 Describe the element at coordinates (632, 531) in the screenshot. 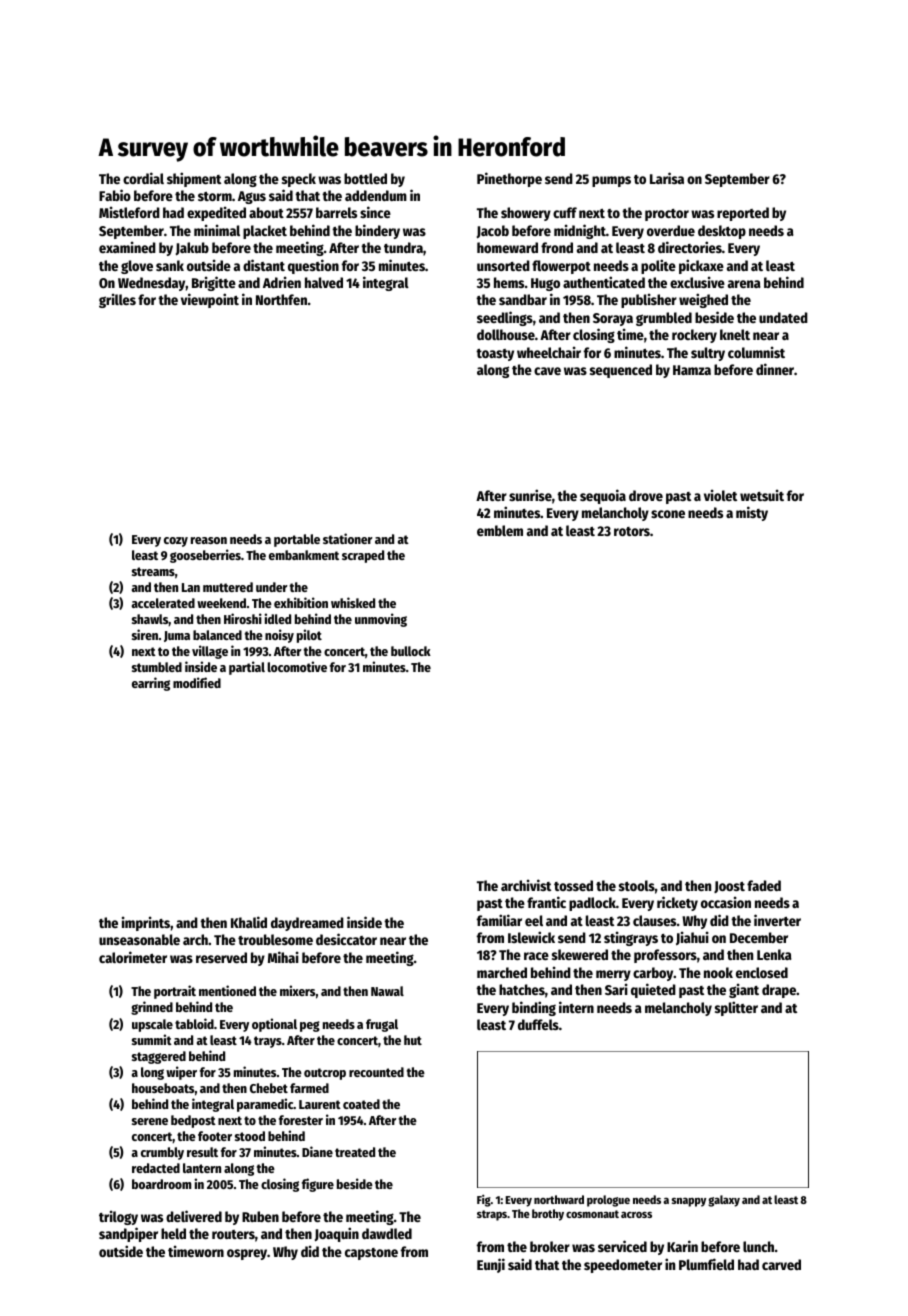

I see `rotors` at that location.
